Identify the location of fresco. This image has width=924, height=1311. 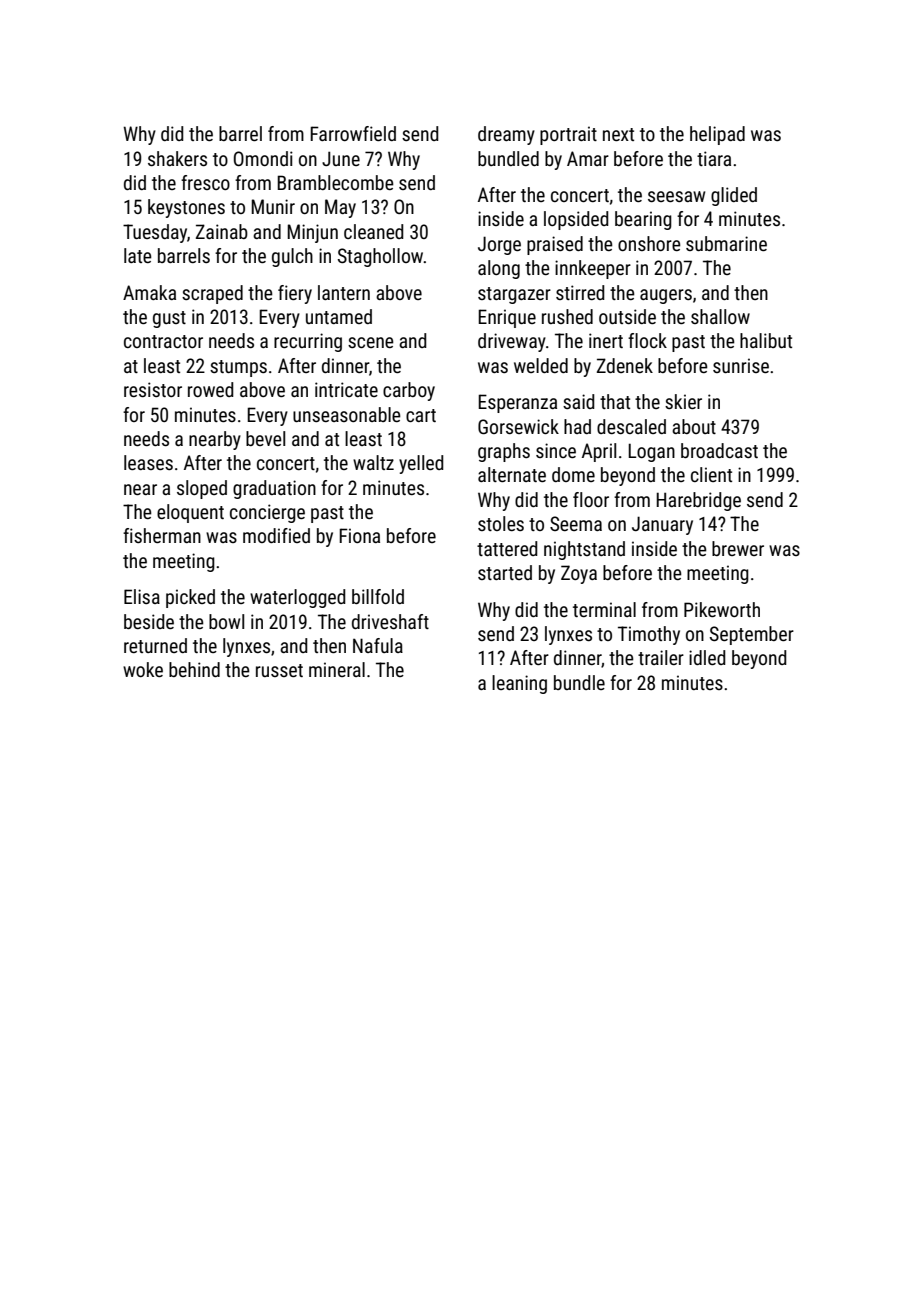
(205, 182).
